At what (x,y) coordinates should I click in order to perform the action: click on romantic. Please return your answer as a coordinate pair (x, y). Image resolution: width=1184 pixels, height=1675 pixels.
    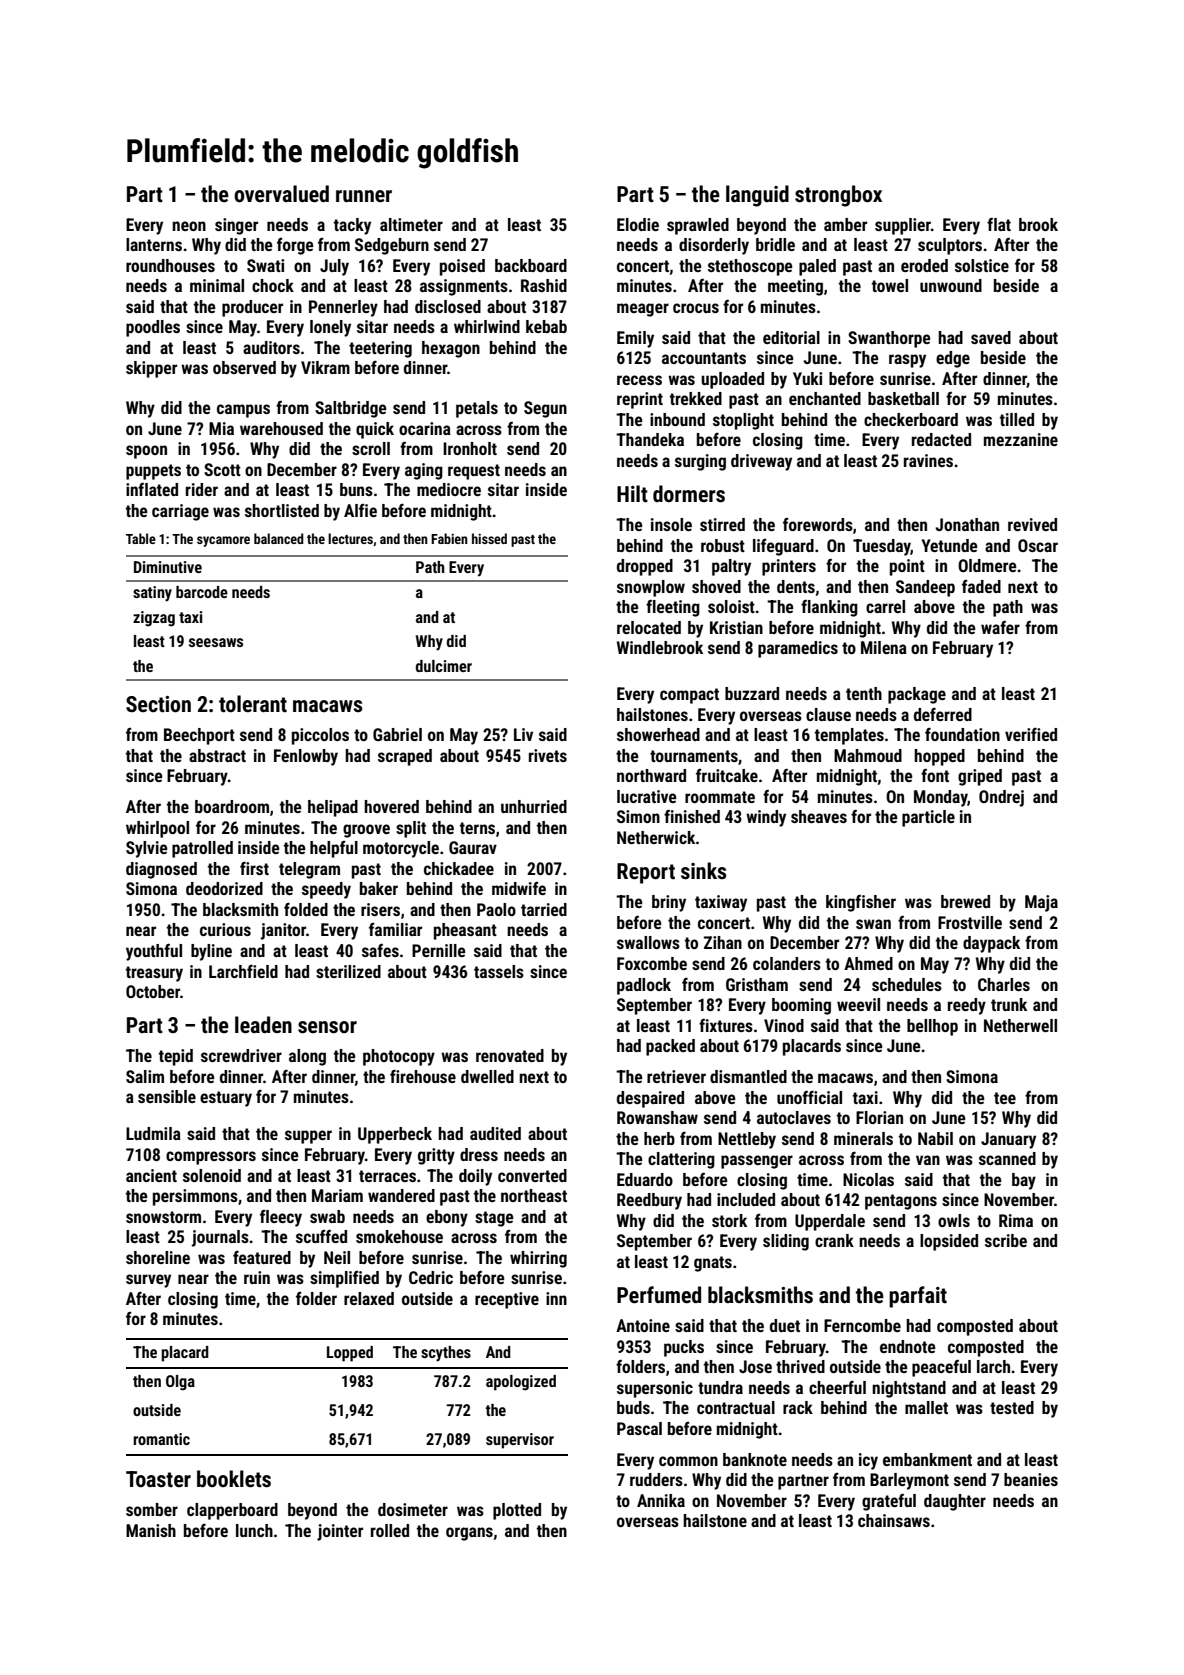
    Looking at the image, I should click on (161, 1439).
